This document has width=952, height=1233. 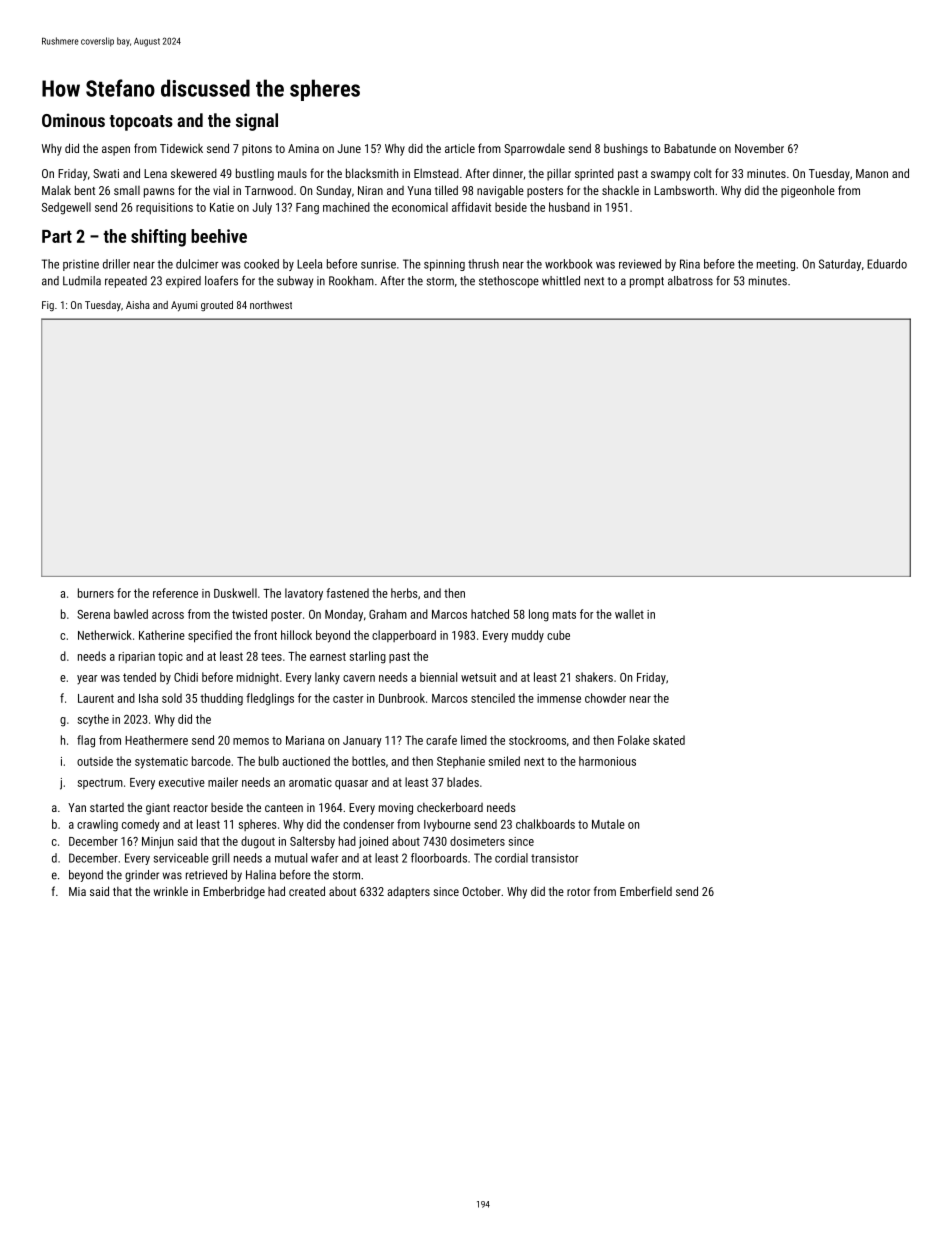 What do you see at coordinates (460, 148) in the document?
I see `article` at bounding box center [460, 148].
